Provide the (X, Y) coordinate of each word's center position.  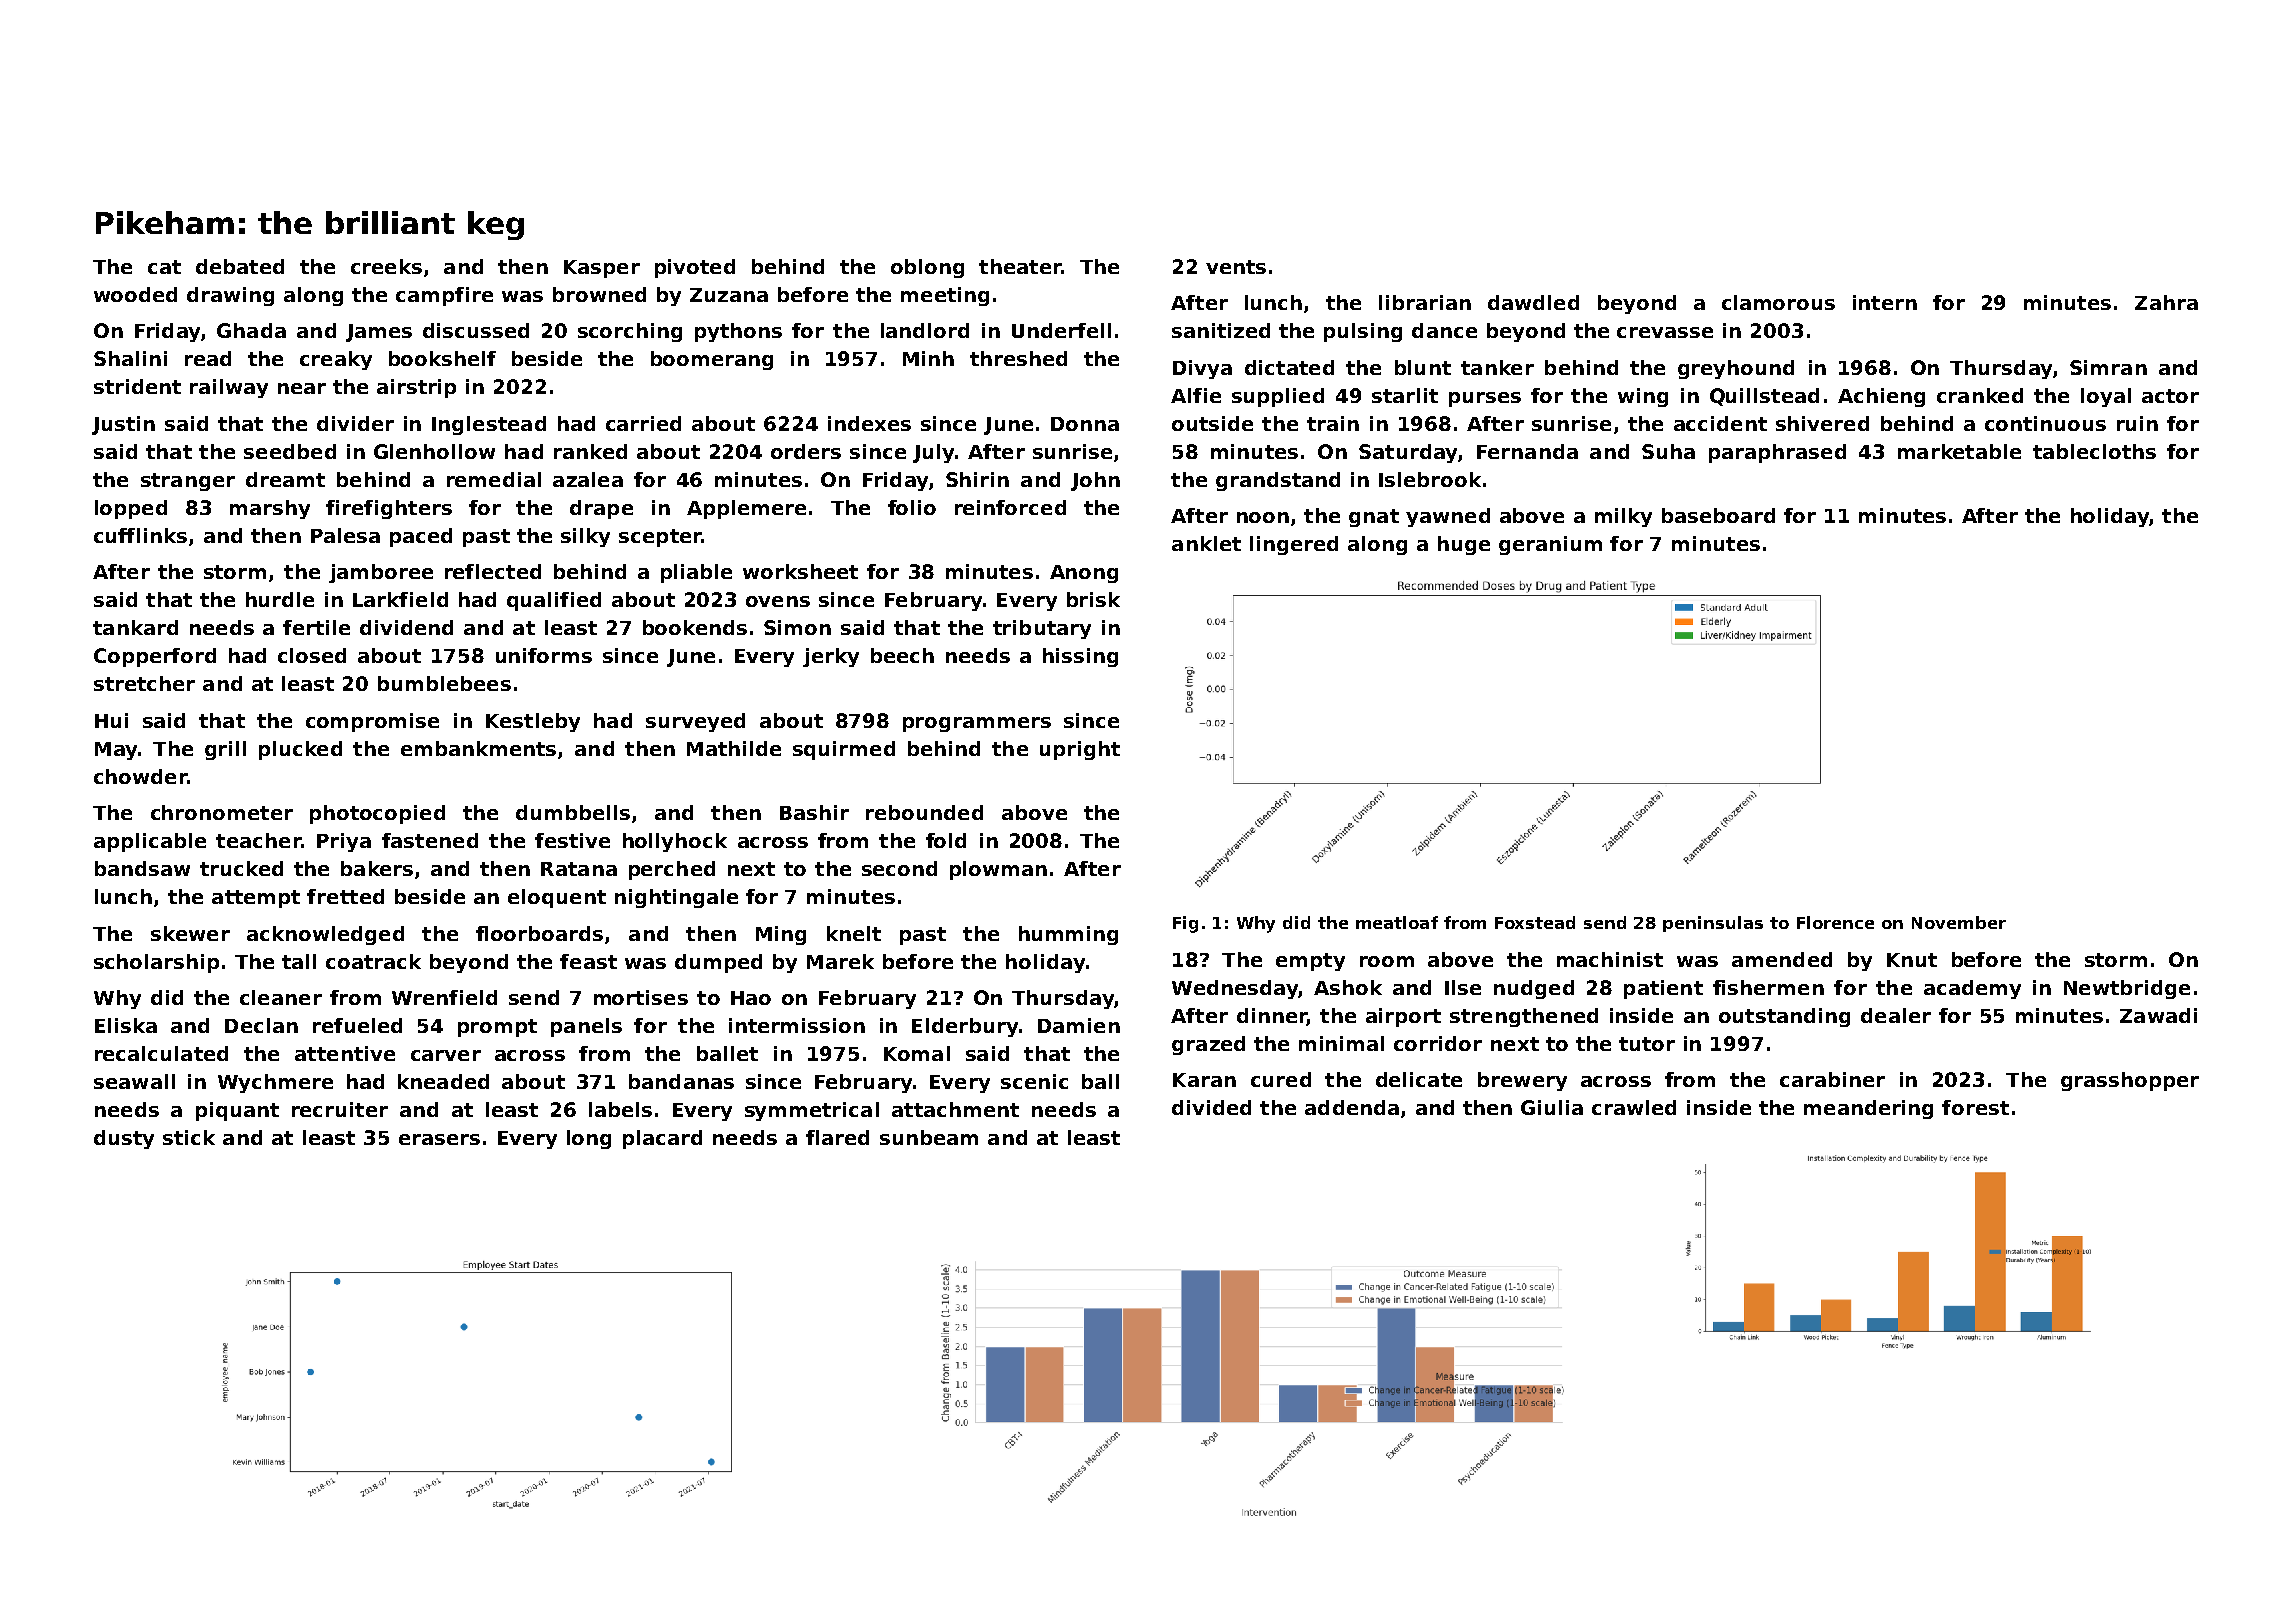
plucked (300, 750)
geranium (1550, 545)
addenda (1352, 1107)
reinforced (1010, 507)
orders (806, 451)
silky (585, 537)
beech (902, 655)
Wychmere (275, 1083)
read (208, 358)
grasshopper (2130, 1081)
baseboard (1718, 515)
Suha (1668, 451)
